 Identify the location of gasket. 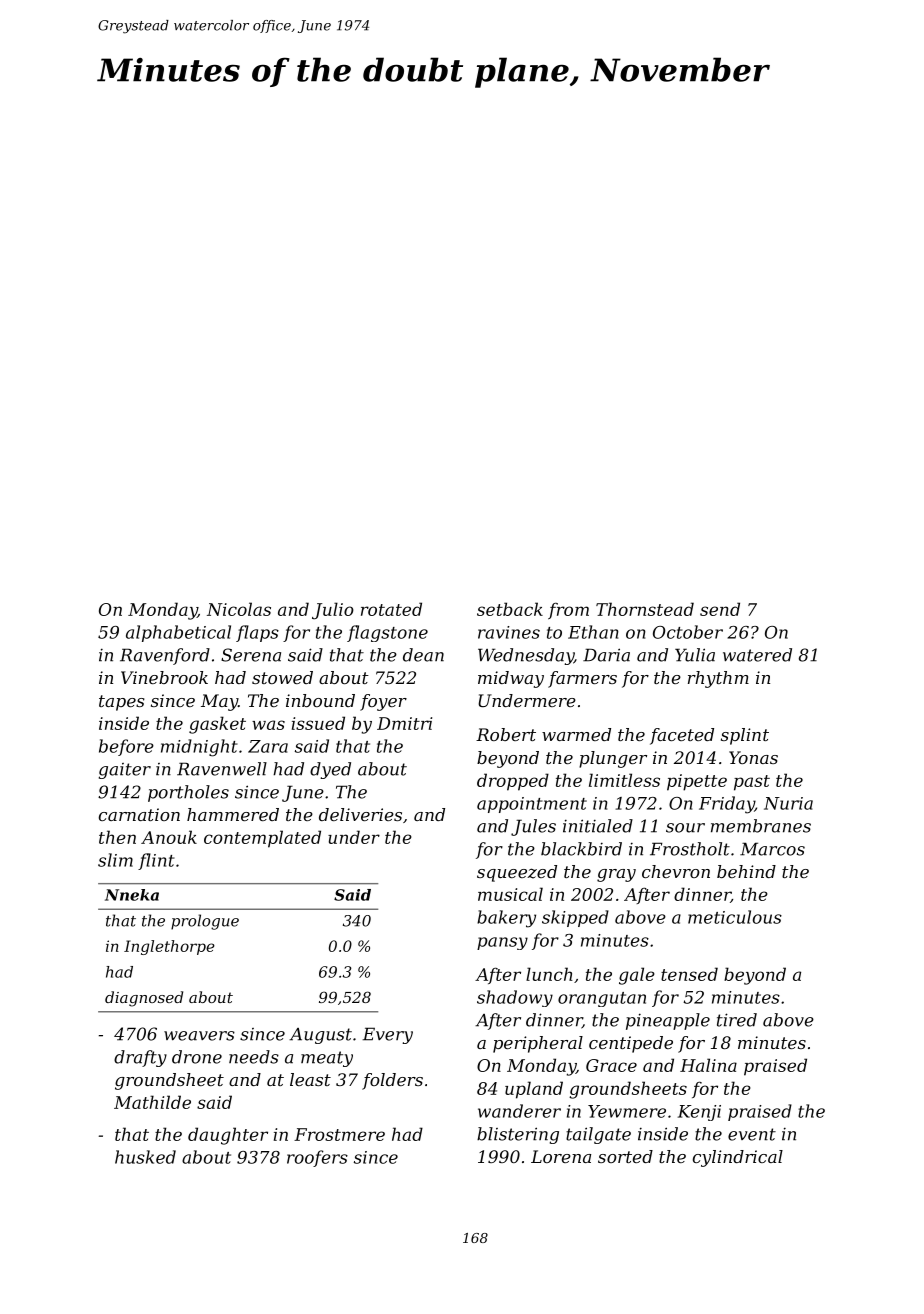
(217, 725).
